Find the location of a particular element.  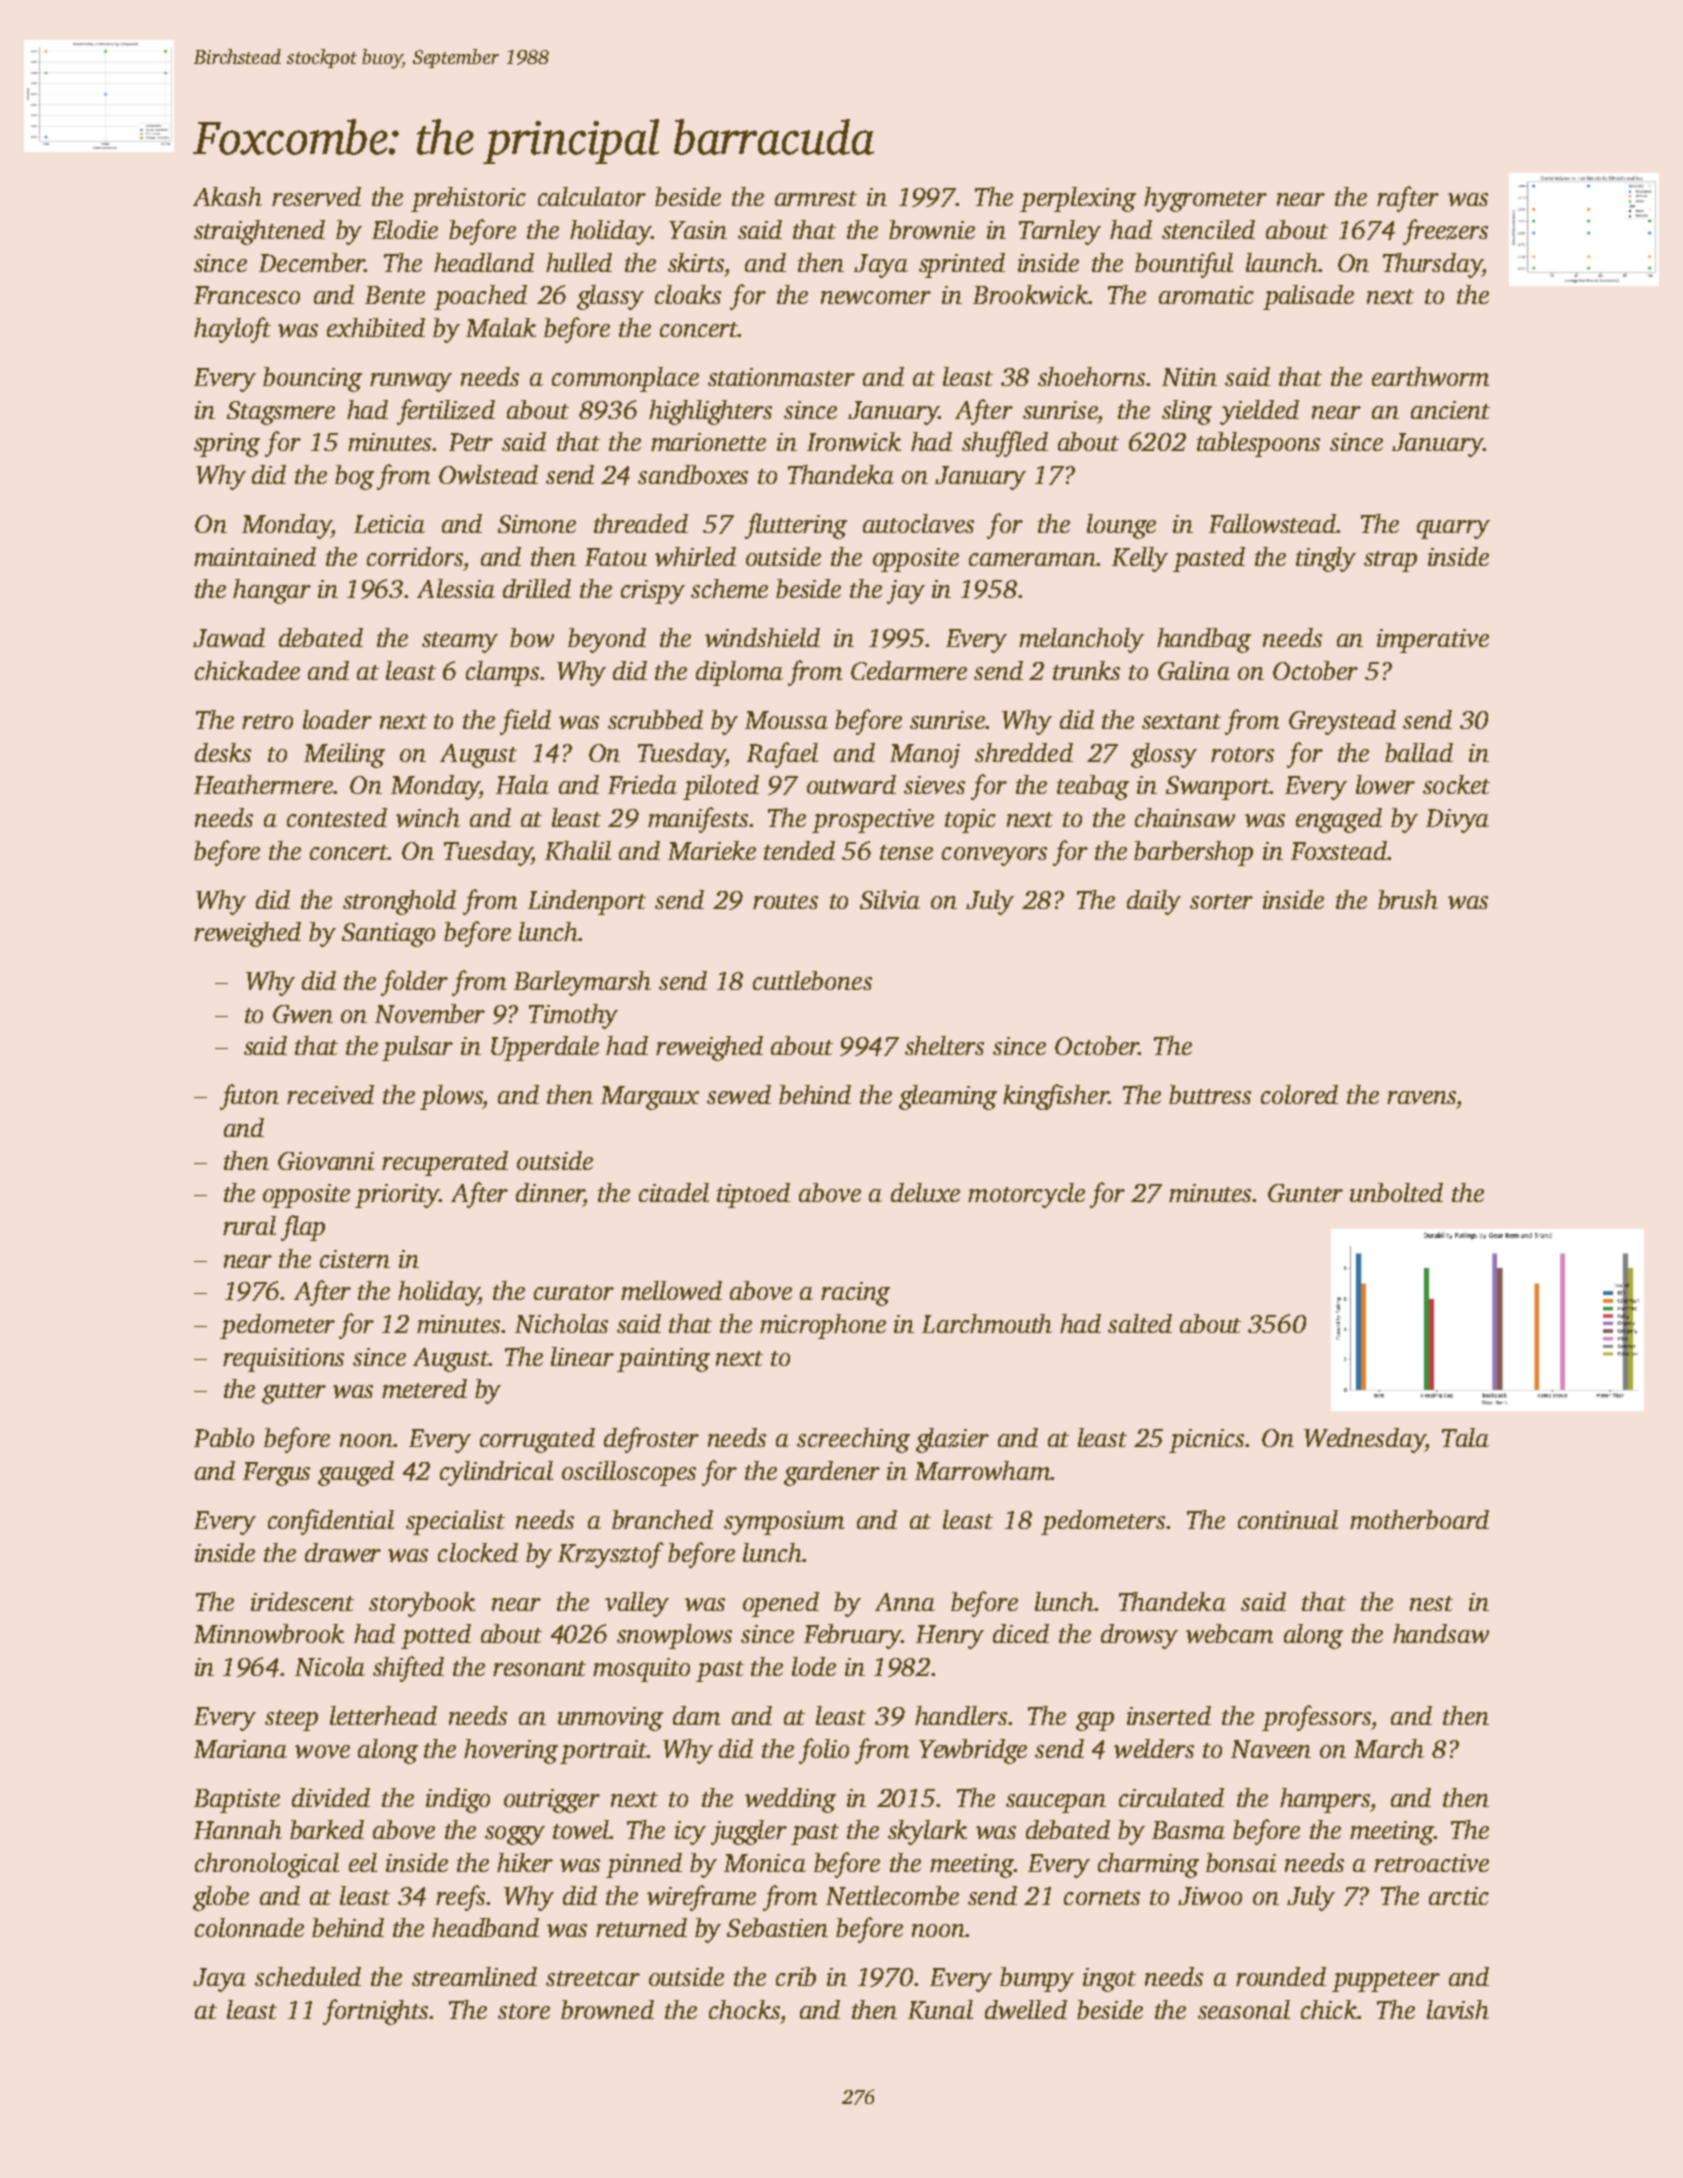

handsaw is located at coordinates (1441, 1633).
